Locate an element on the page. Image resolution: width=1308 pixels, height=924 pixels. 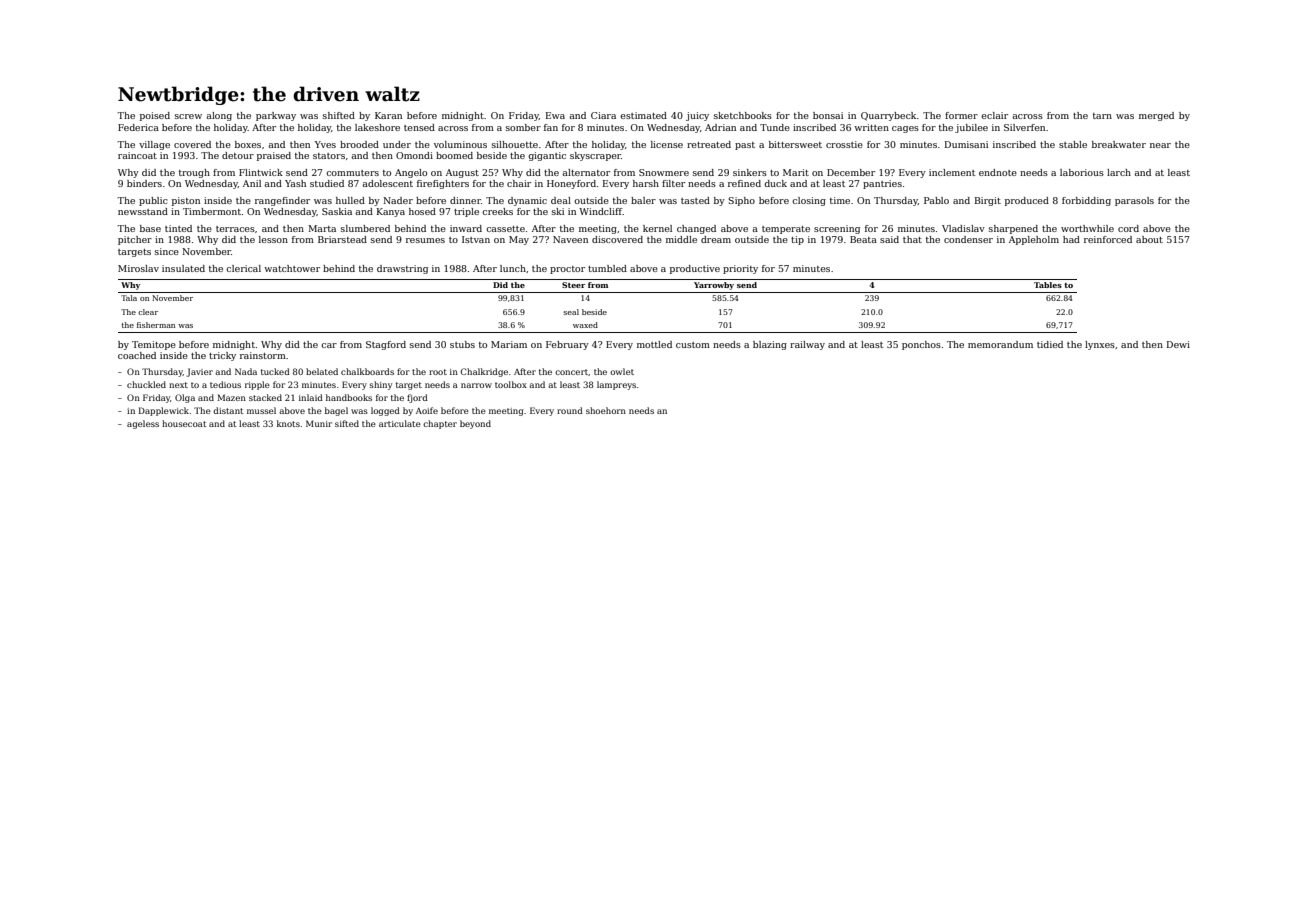
clear is located at coordinates (148, 312).
